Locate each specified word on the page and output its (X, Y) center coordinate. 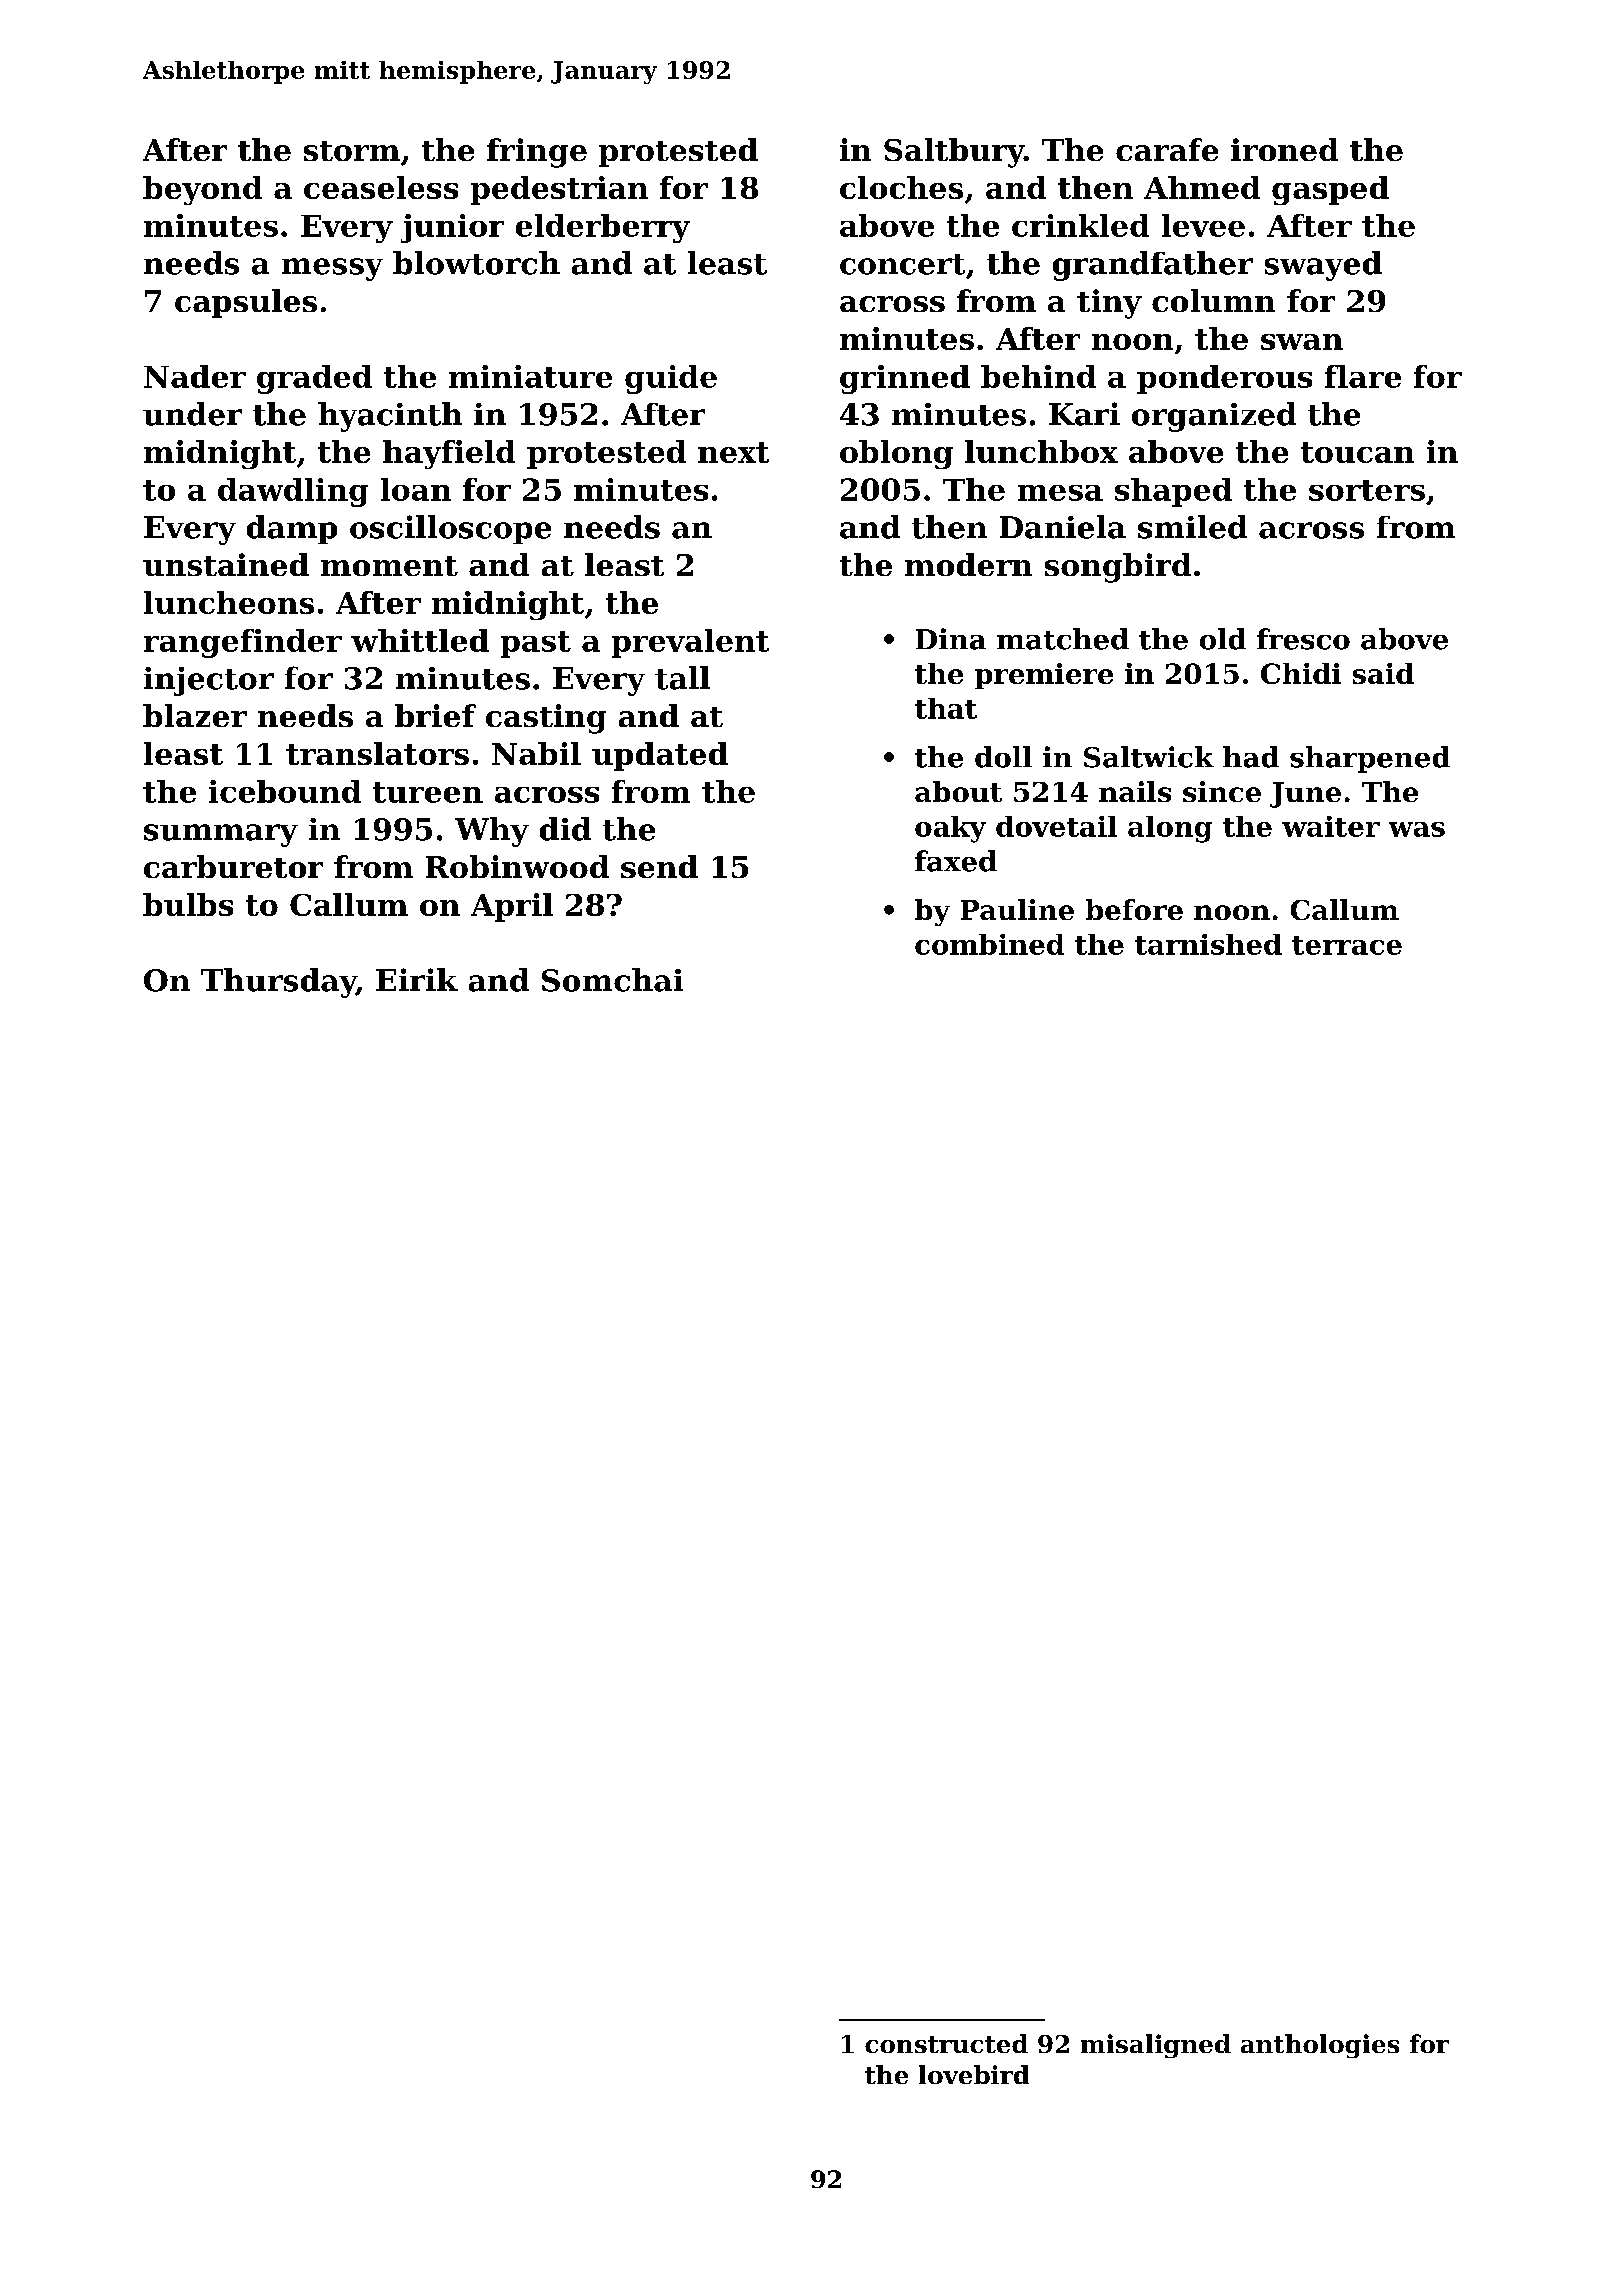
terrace (1347, 945)
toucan (1357, 452)
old (1223, 639)
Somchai (612, 980)
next (733, 452)
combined (989, 944)
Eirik (417, 979)
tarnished (1208, 944)
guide (671, 379)
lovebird (974, 2074)
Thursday (278, 983)
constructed (946, 2043)
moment (389, 566)
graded (314, 379)
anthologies (1320, 2046)
